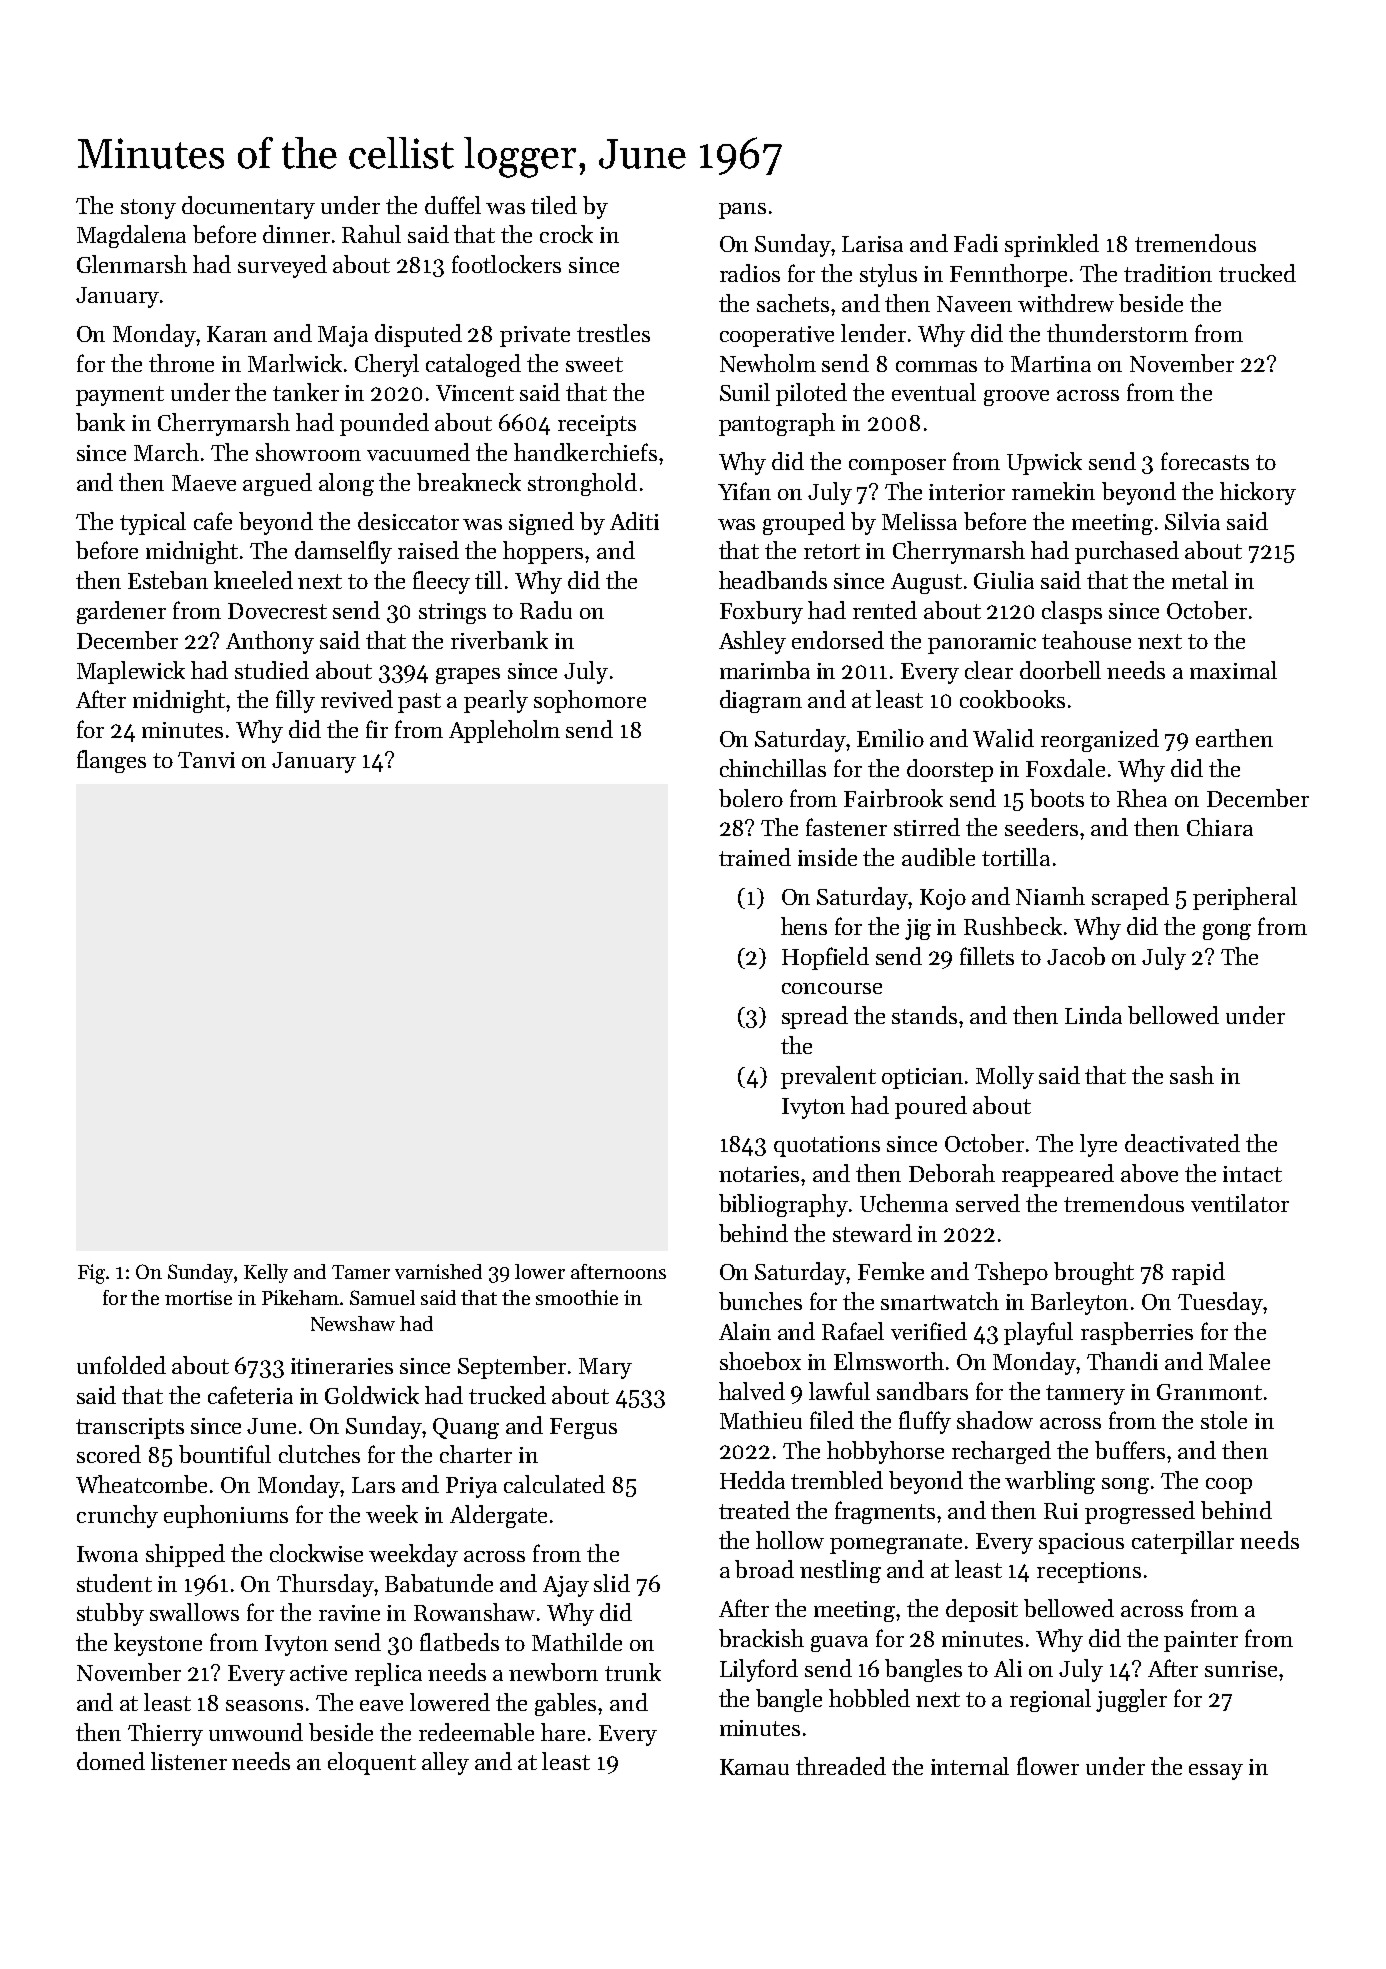 This page has height=1969, width=1386. I want to click on flanges, so click(111, 761).
